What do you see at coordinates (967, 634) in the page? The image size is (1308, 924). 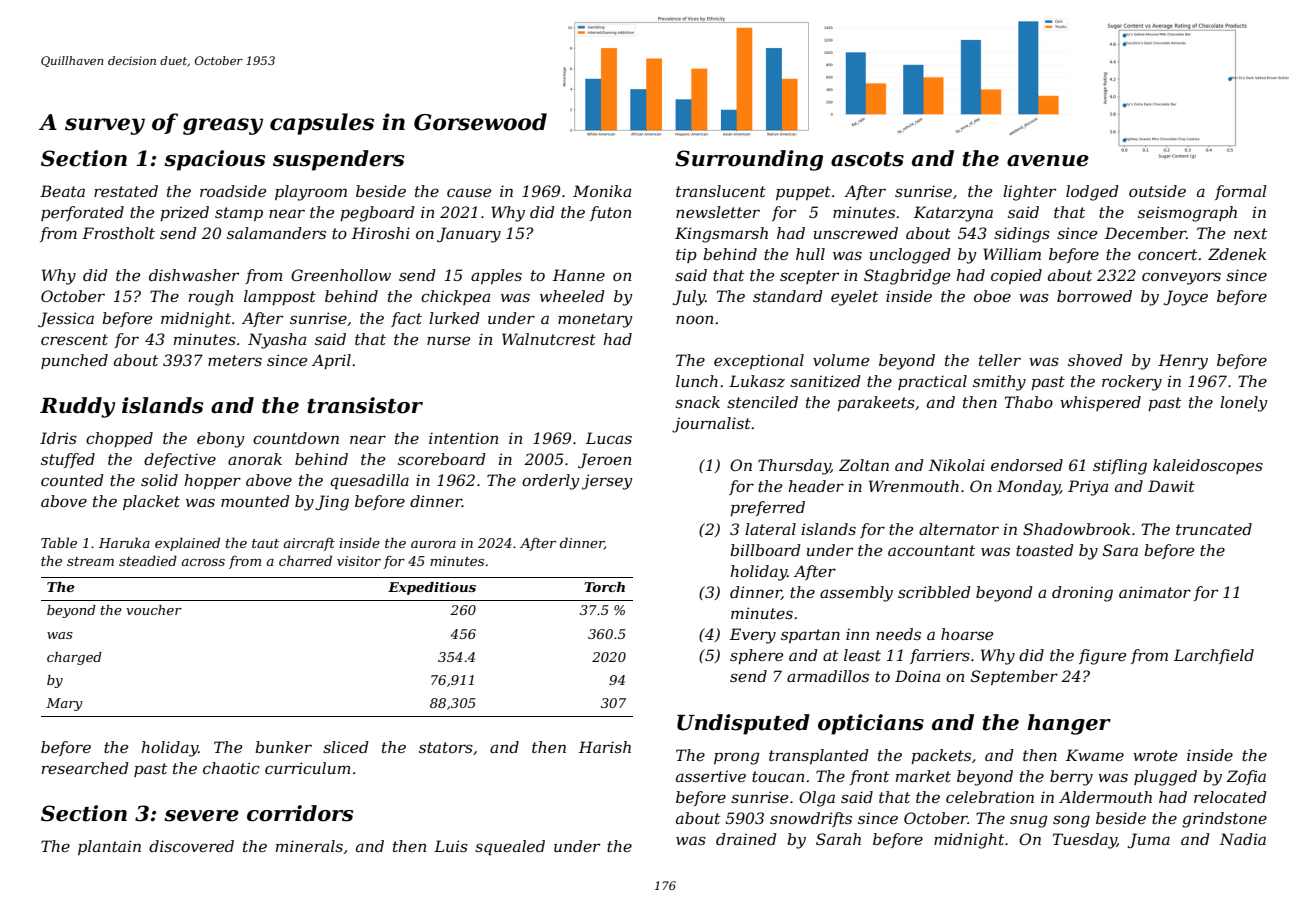 I see `hoarse` at bounding box center [967, 634].
